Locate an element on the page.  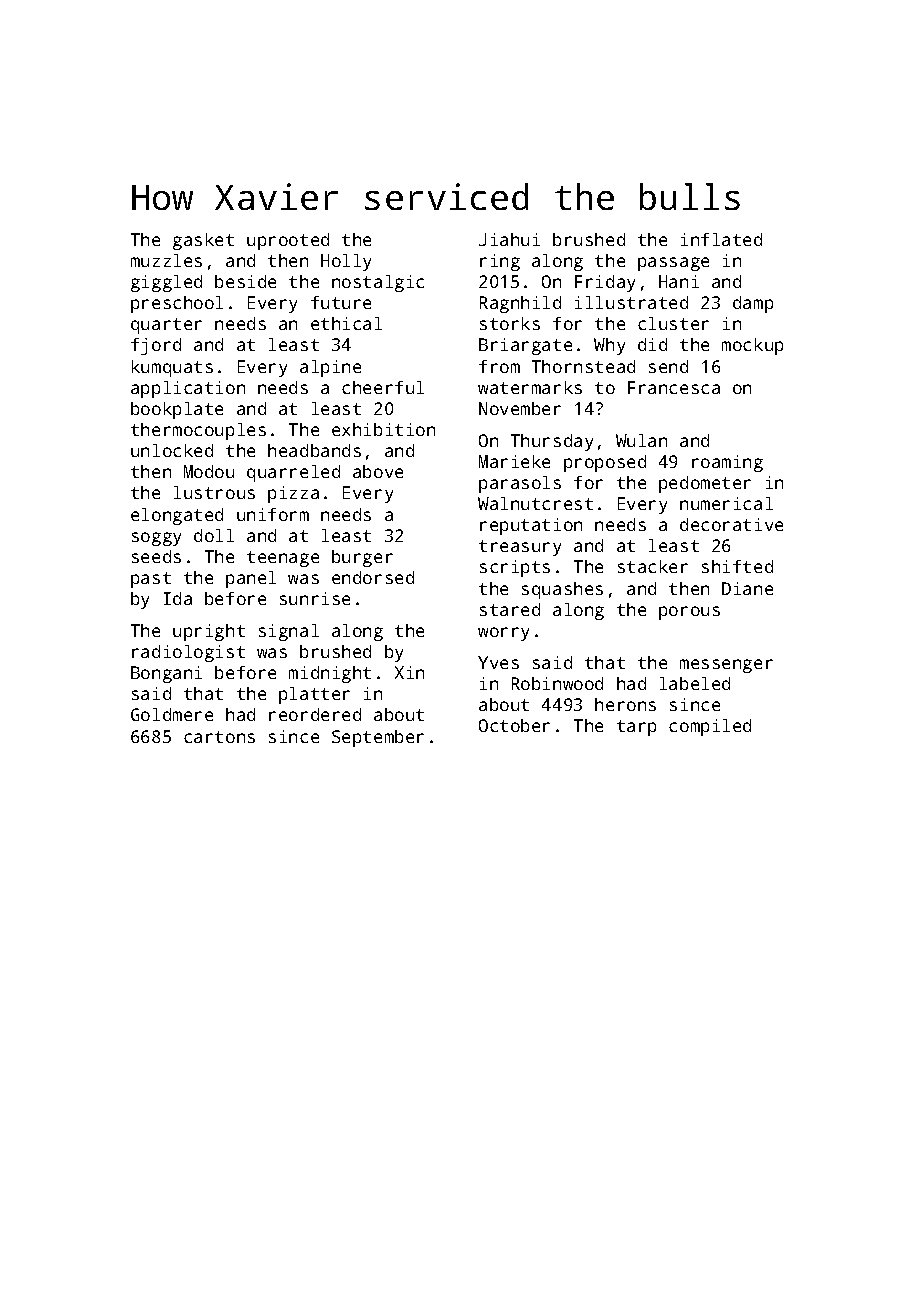
damp is located at coordinates (753, 304).
